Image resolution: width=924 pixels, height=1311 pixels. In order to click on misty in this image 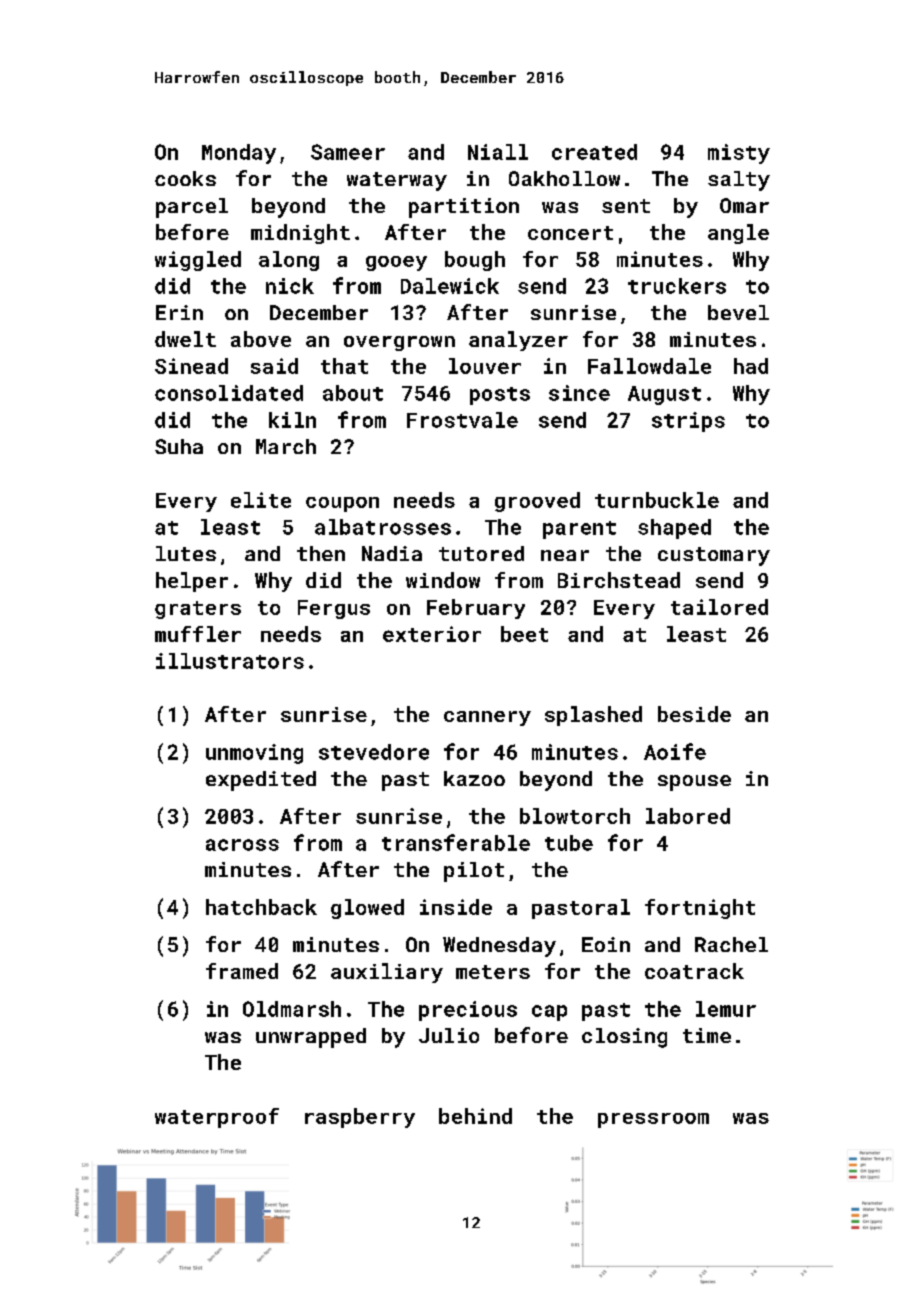, I will do `click(739, 154)`.
